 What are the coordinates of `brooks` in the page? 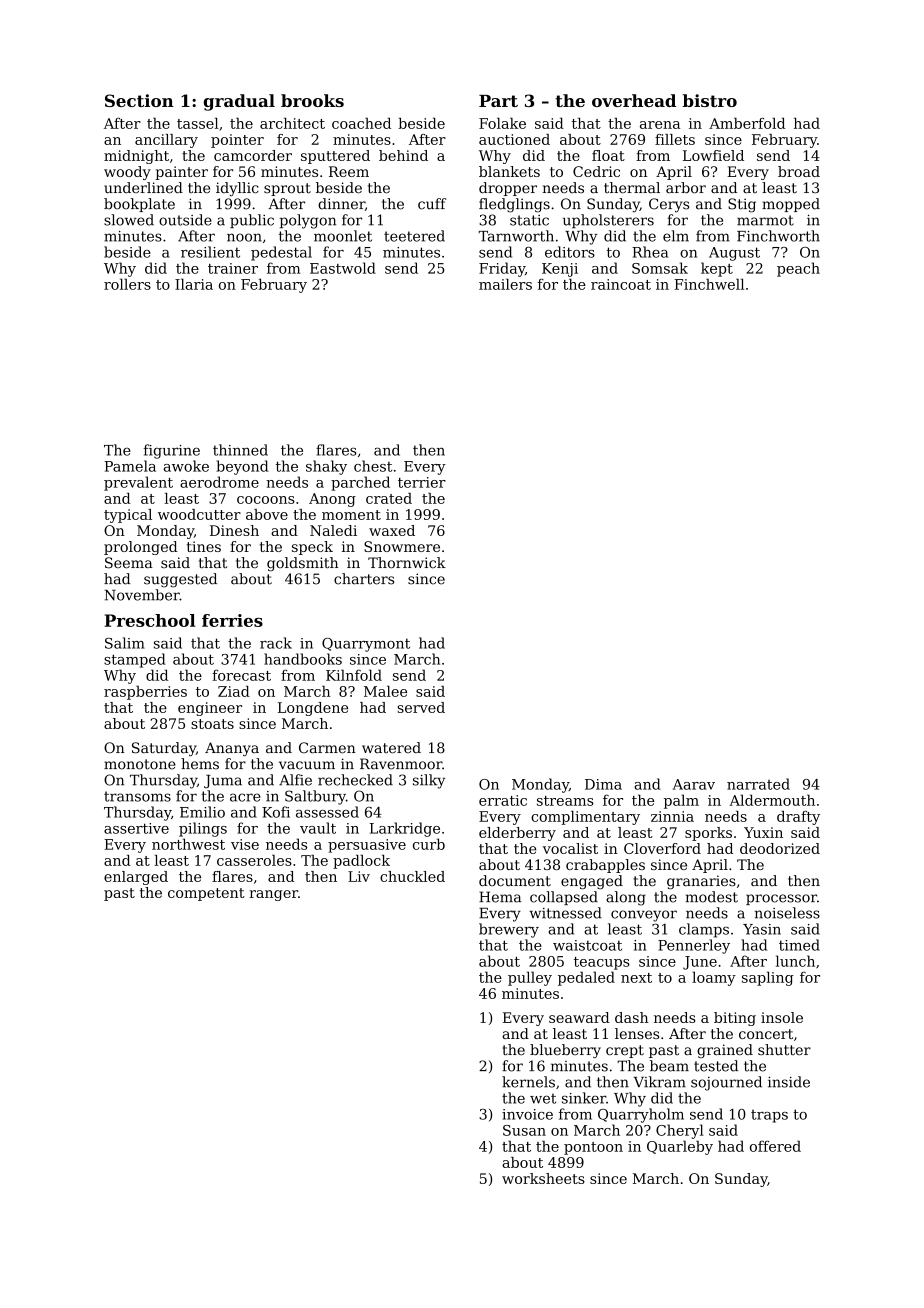 It's located at (312, 100).
